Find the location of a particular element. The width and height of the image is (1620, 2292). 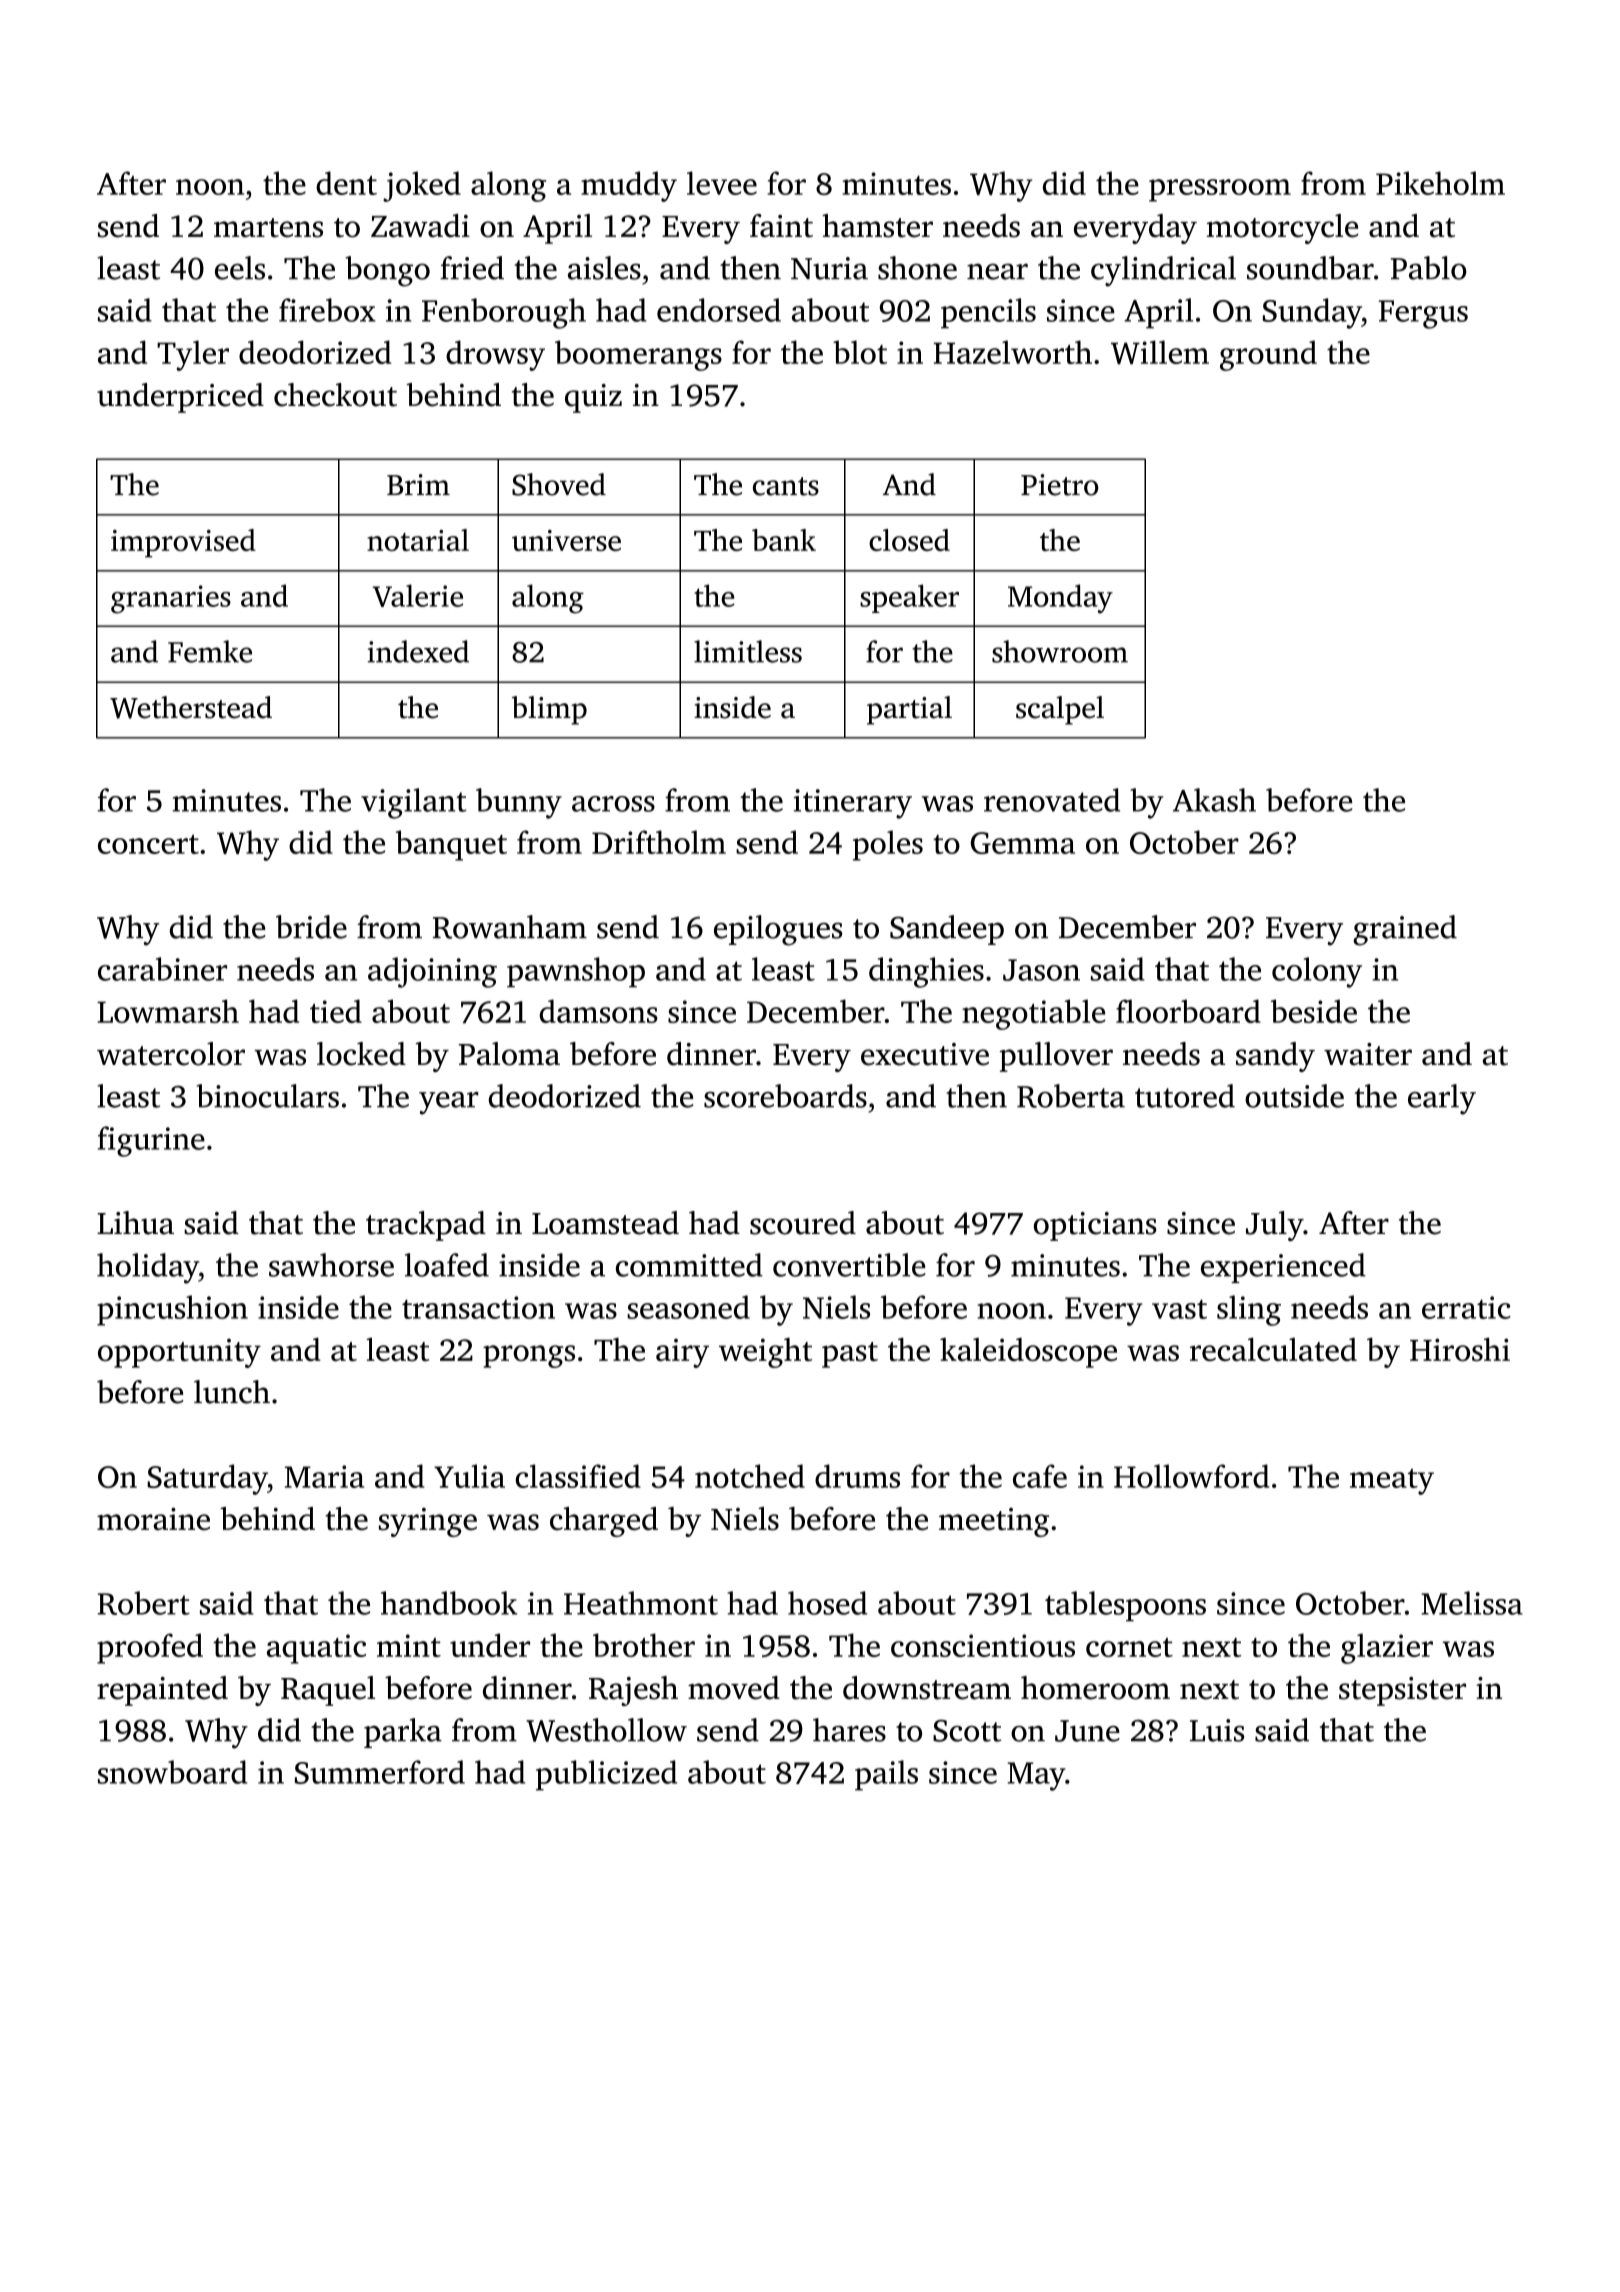

early is located at coordinates (1442, 1099).
